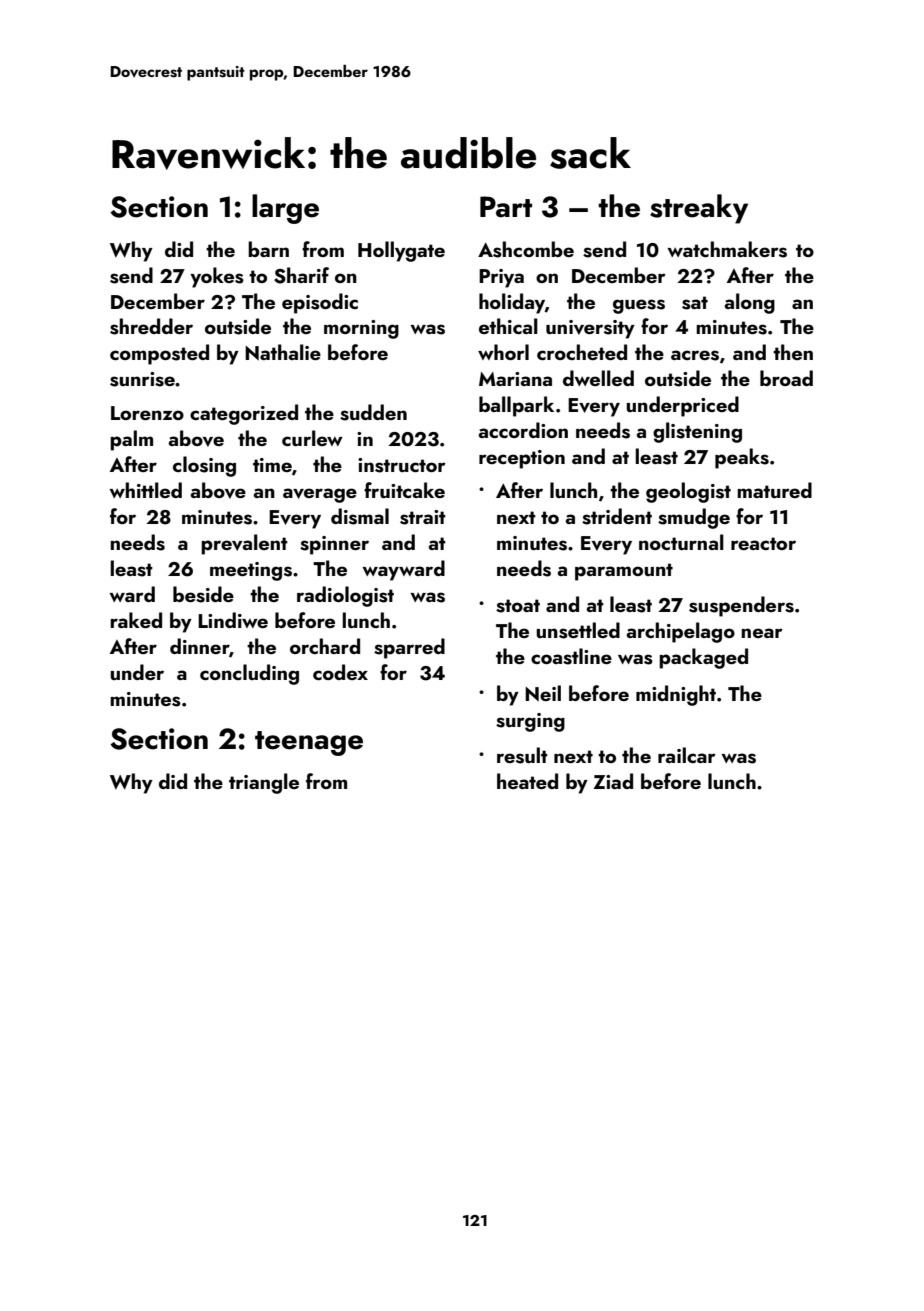 This screenshot has height=1311, width=924. I want to click on episodic, so click(320, 303).
